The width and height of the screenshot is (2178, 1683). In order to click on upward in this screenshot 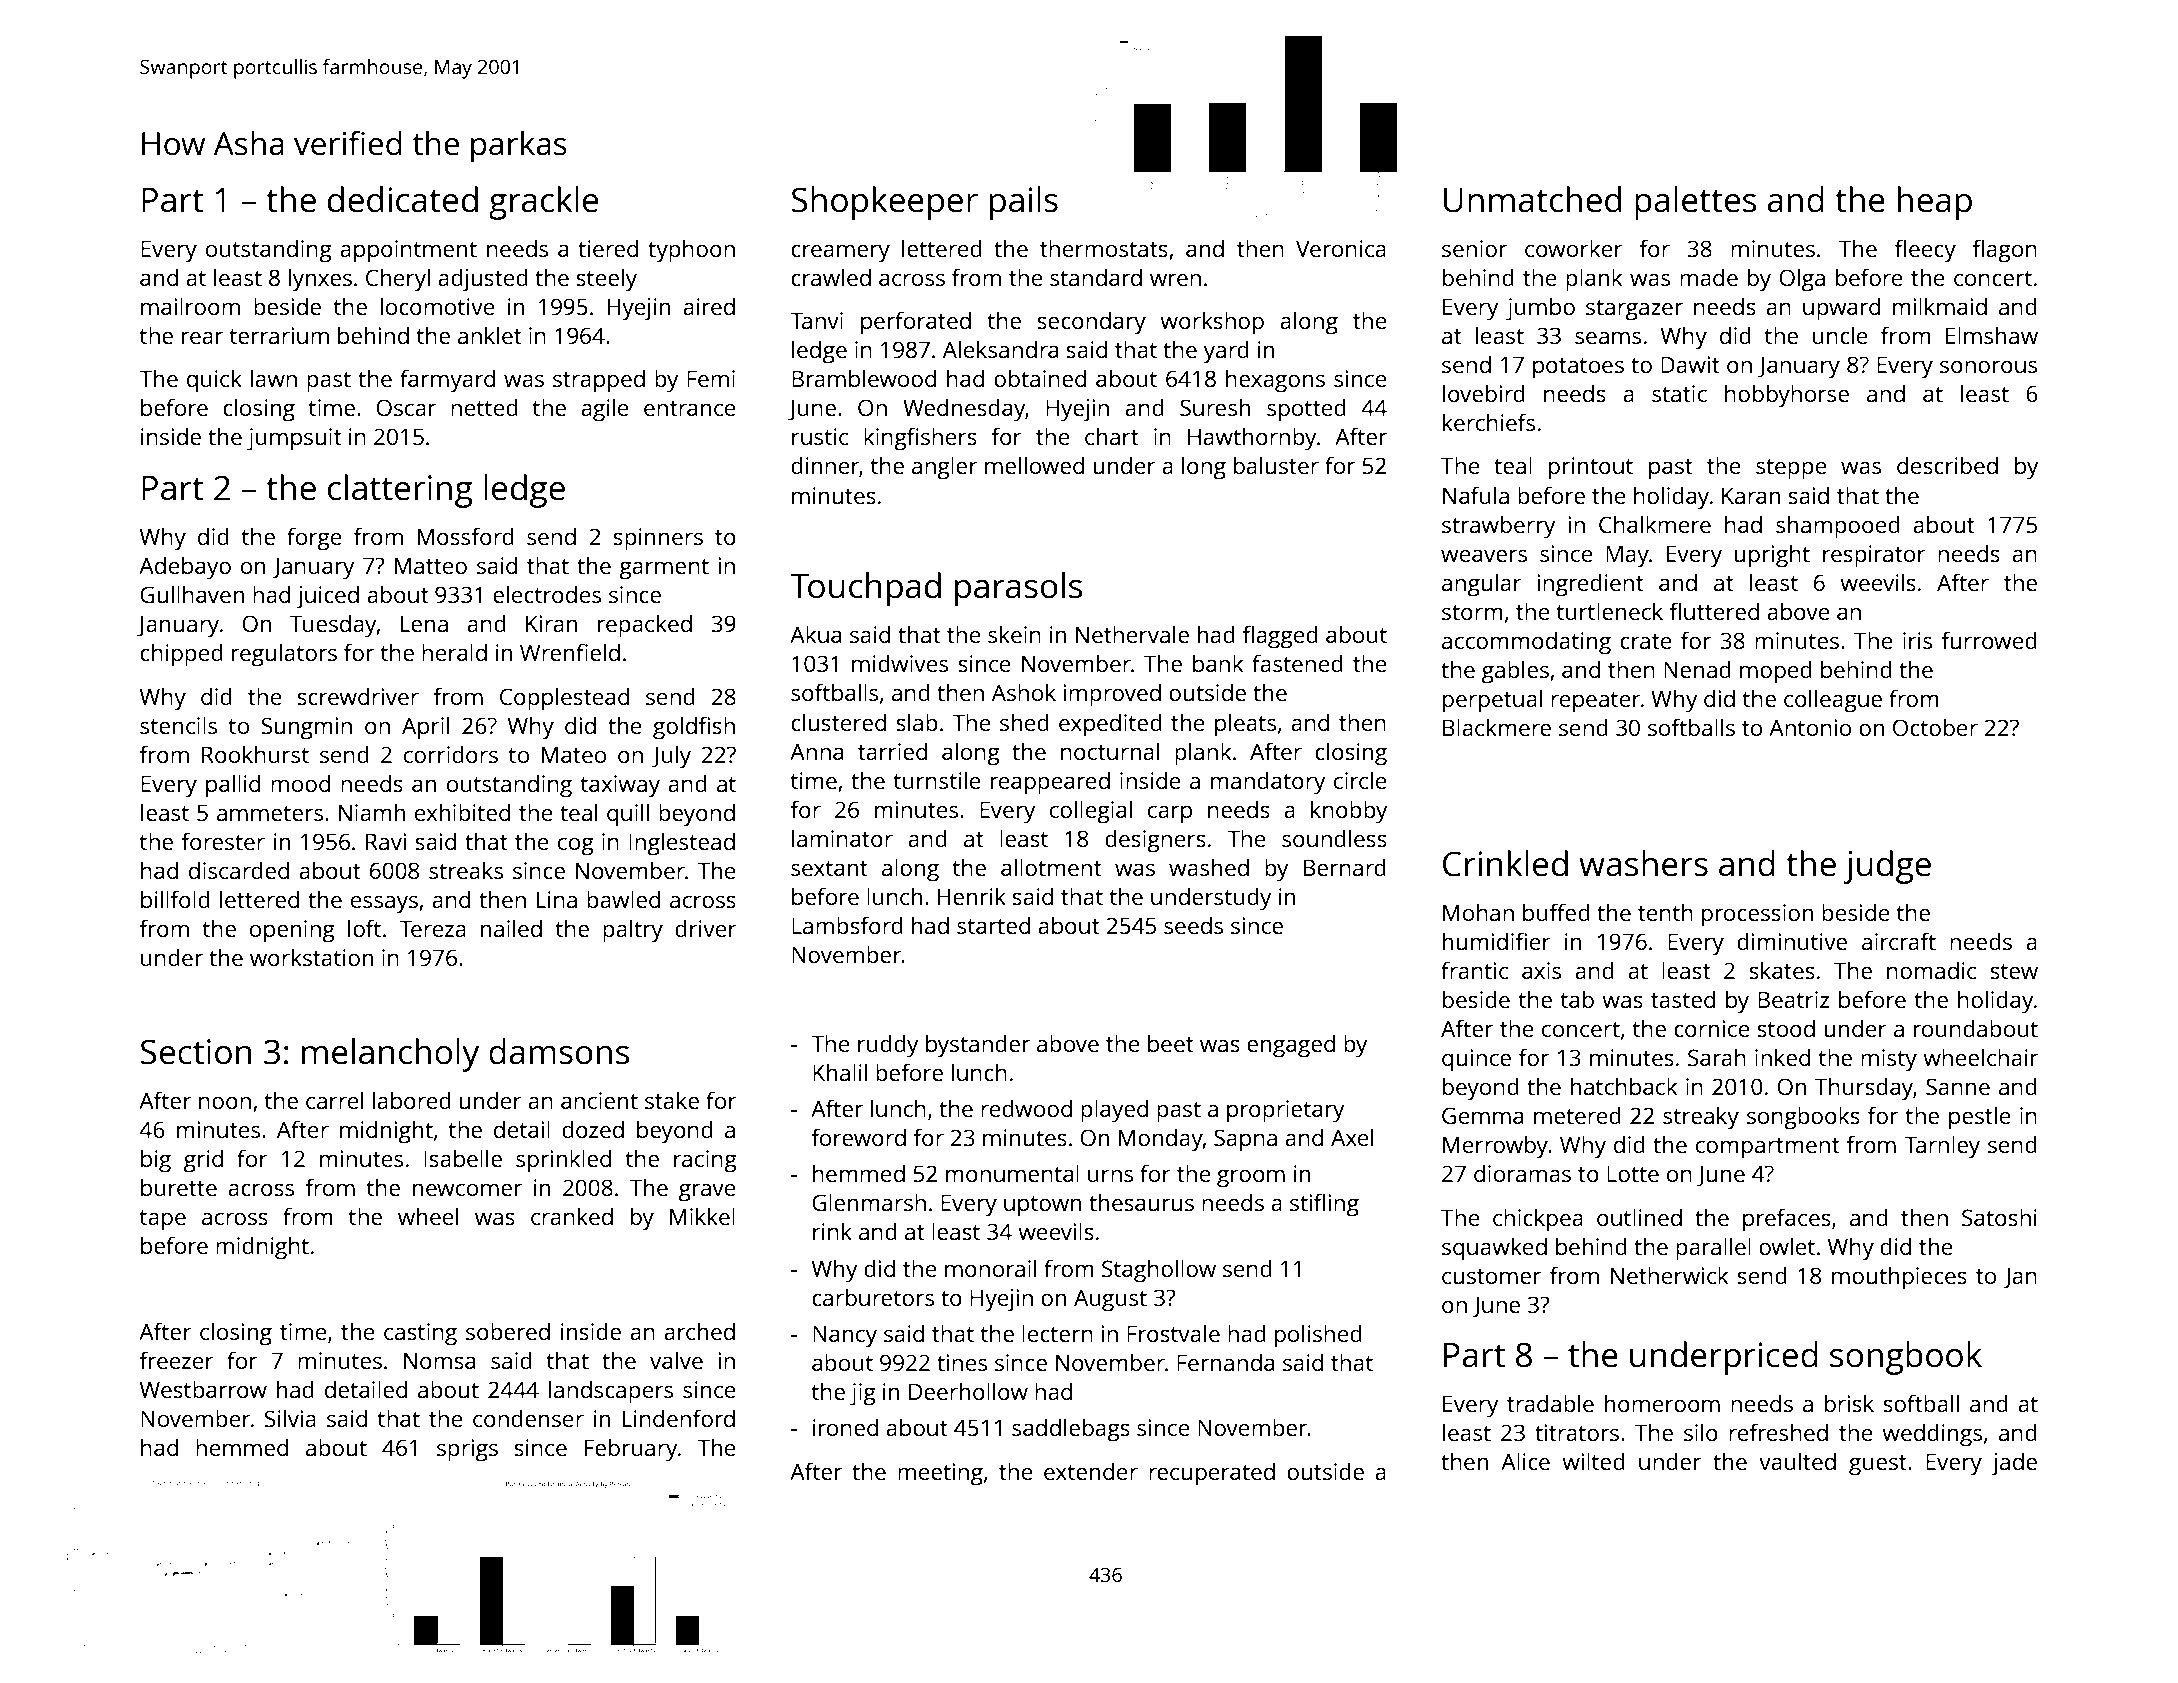, I will do `click(1841, 309)`.
